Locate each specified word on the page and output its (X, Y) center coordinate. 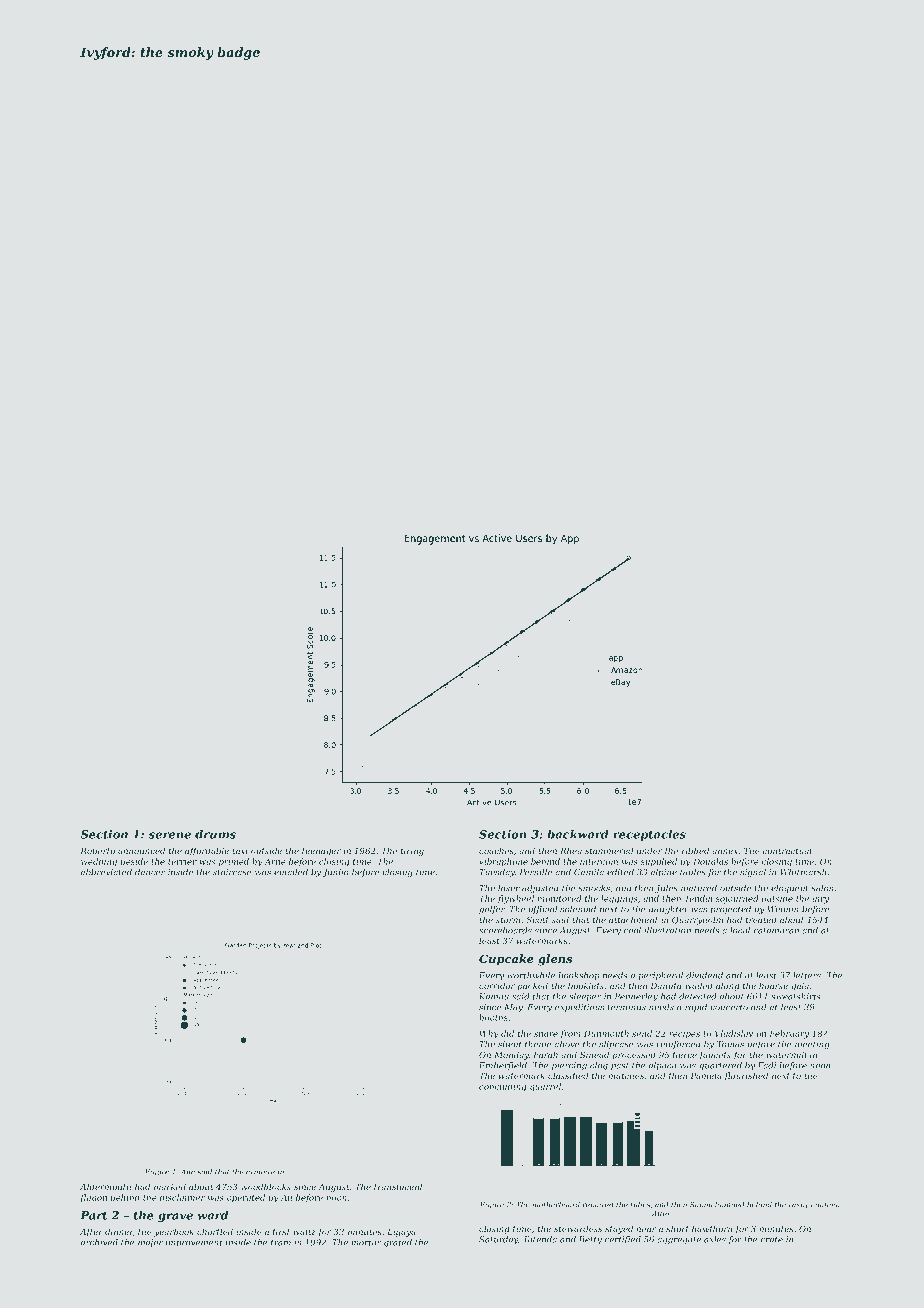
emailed (291, 872)
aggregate (679, 1240)
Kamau (494, 996)
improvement (194, 1243)
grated (398, 1243)
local (740, 930)
